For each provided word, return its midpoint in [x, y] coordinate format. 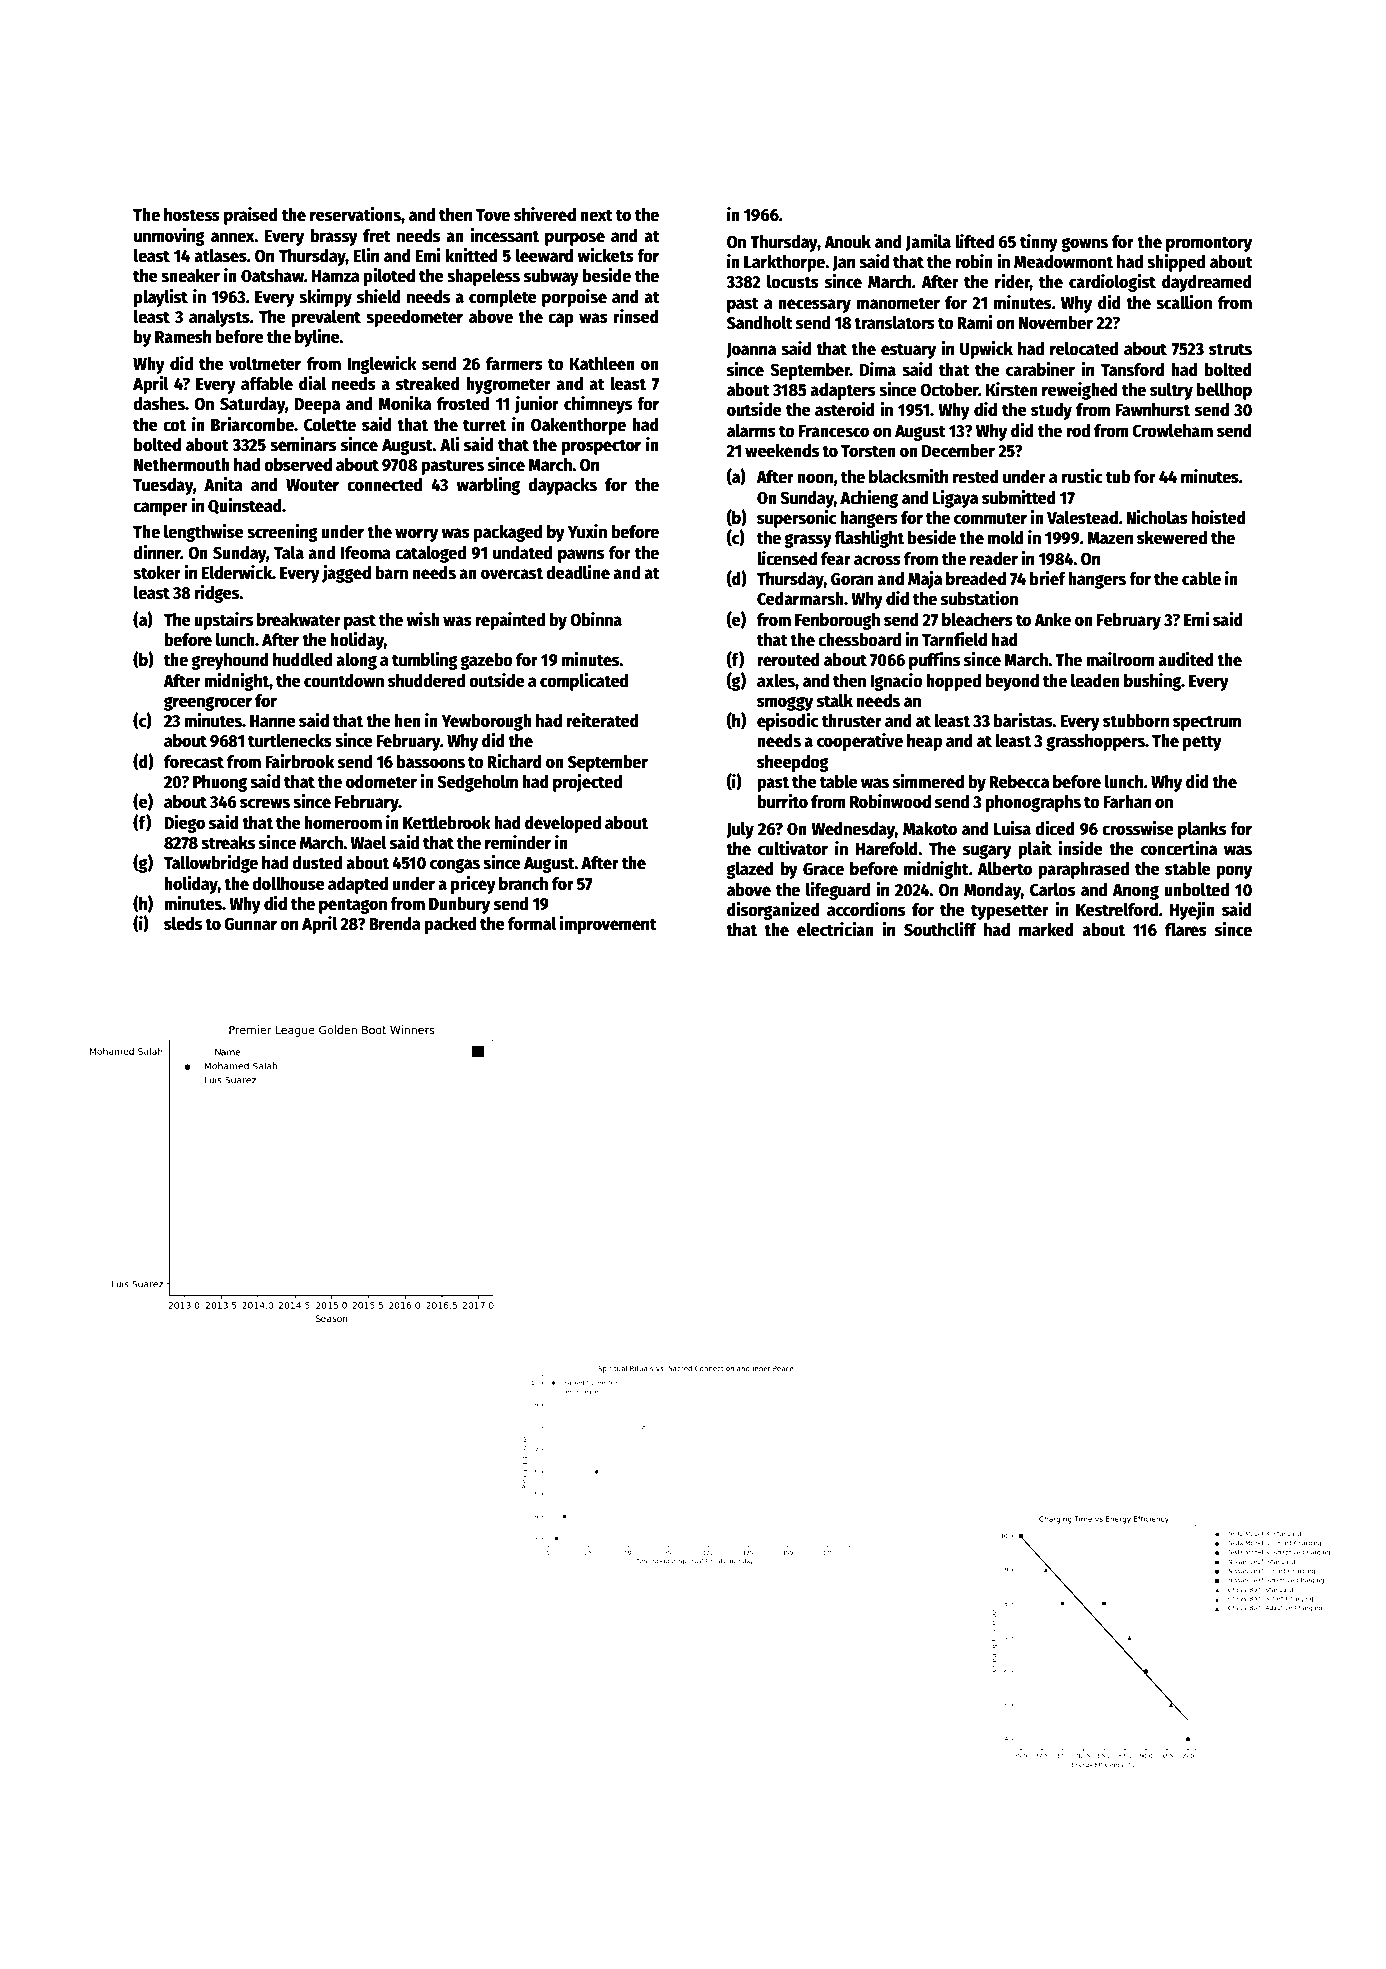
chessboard [859, 640]
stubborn [1136, 721]
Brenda [395, 924]
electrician [835, 929]
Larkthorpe [784, 263]
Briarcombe [252, 424]
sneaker [190, 276]
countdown [344, 681]
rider [1012, 282]
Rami [975, 322]
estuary [908, 351]
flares [1186, 930]
